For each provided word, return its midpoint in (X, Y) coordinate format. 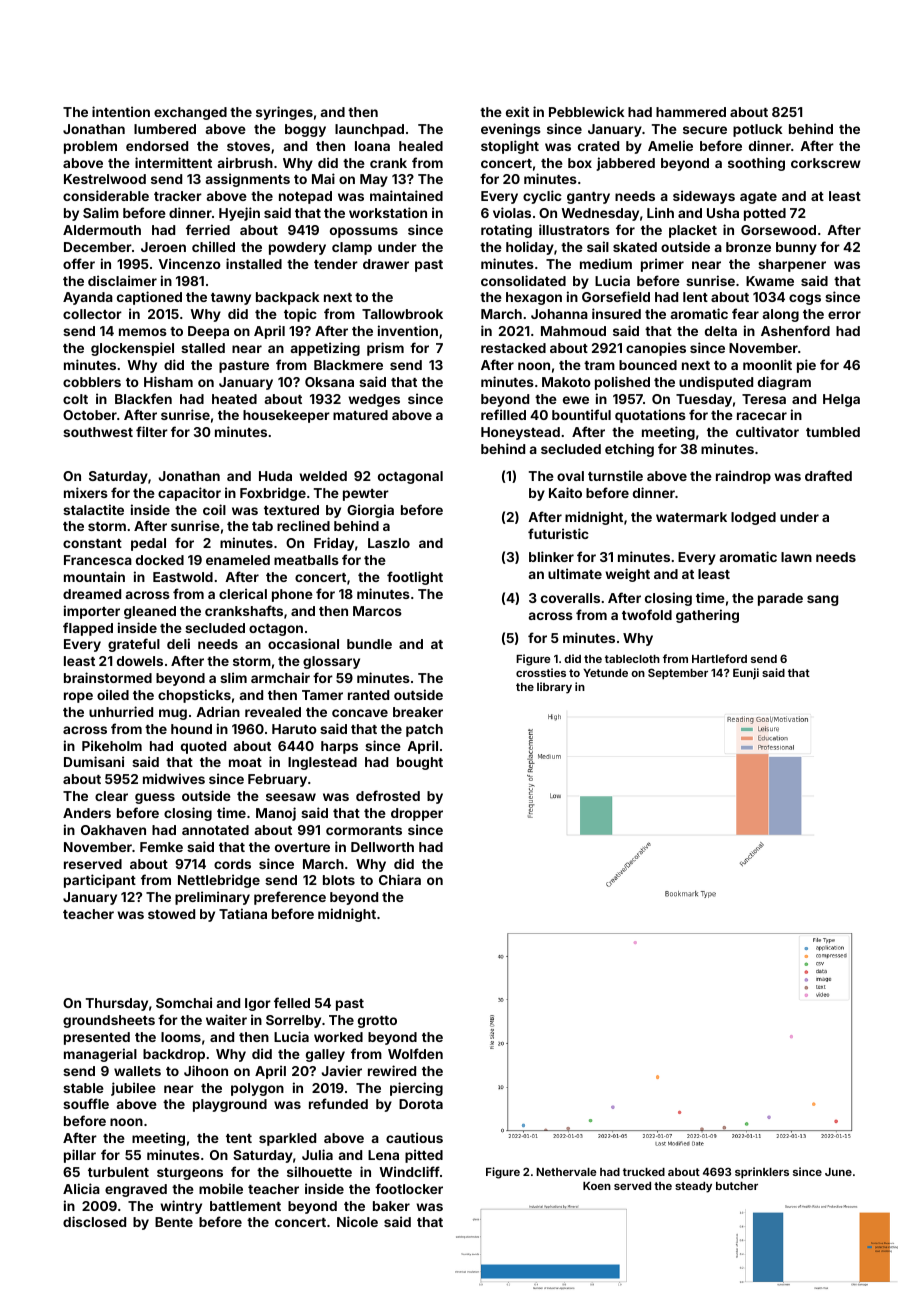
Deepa (208, 332)
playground (230, 1105)
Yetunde (605, 673)
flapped (88, 629)
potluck (757, 130)
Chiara (400, 879)
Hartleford (719, 658)
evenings (511, 130)
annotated (215, 830)
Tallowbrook (402, 314)
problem (90, 147)
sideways (704, 197)
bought (420, 763)
